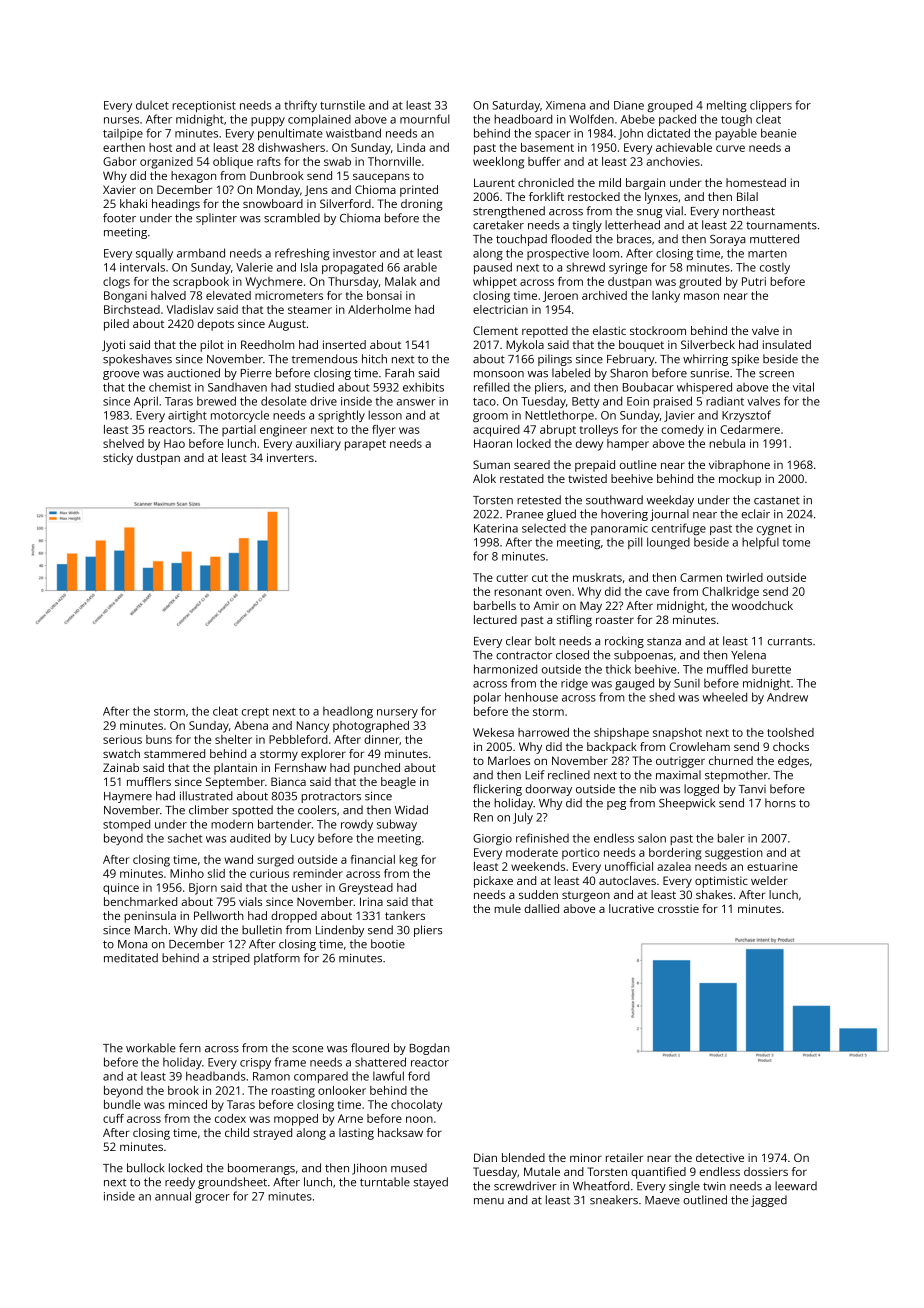  What do you see at coordinates (705, 360) in the screenshot?
I see `whirring` at bounding box center [705, 360].
